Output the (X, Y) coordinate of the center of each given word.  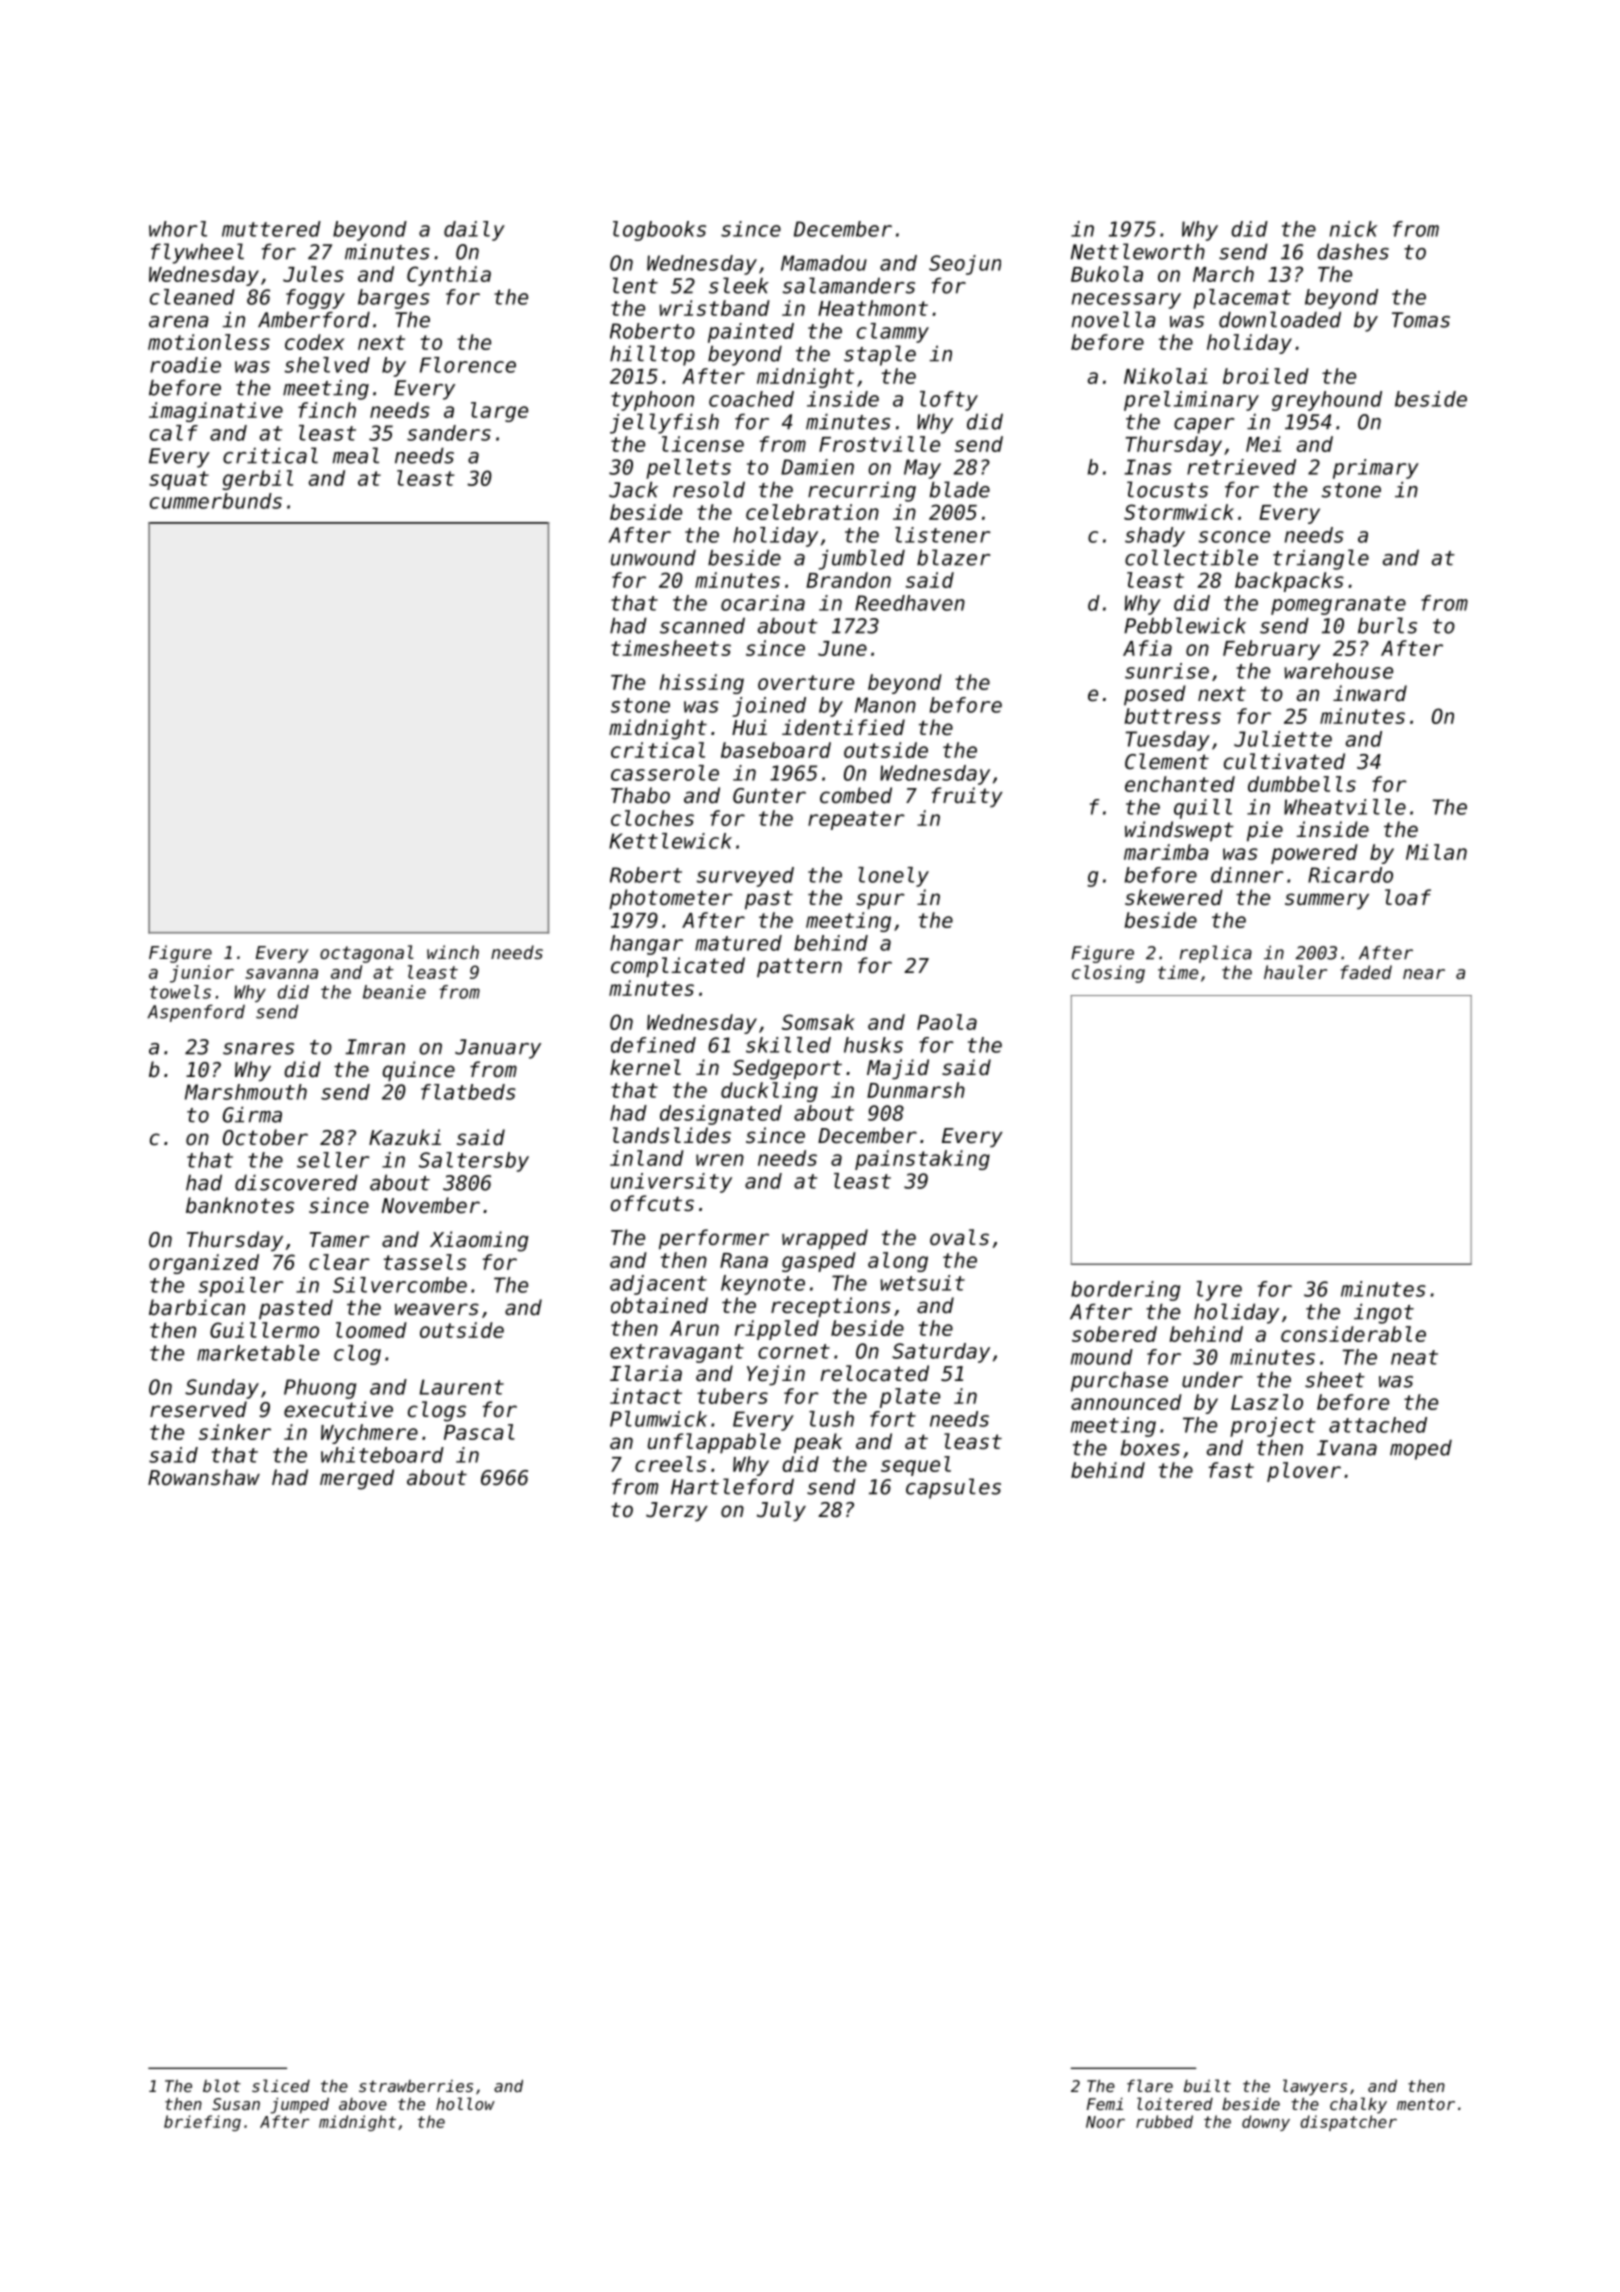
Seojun (965, 265)
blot (222, 2085)
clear (339, 1262)
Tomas (1421, 320)
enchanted (1180, 784)
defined (653, 1045)
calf (174, 433)
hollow (465, 2103)
